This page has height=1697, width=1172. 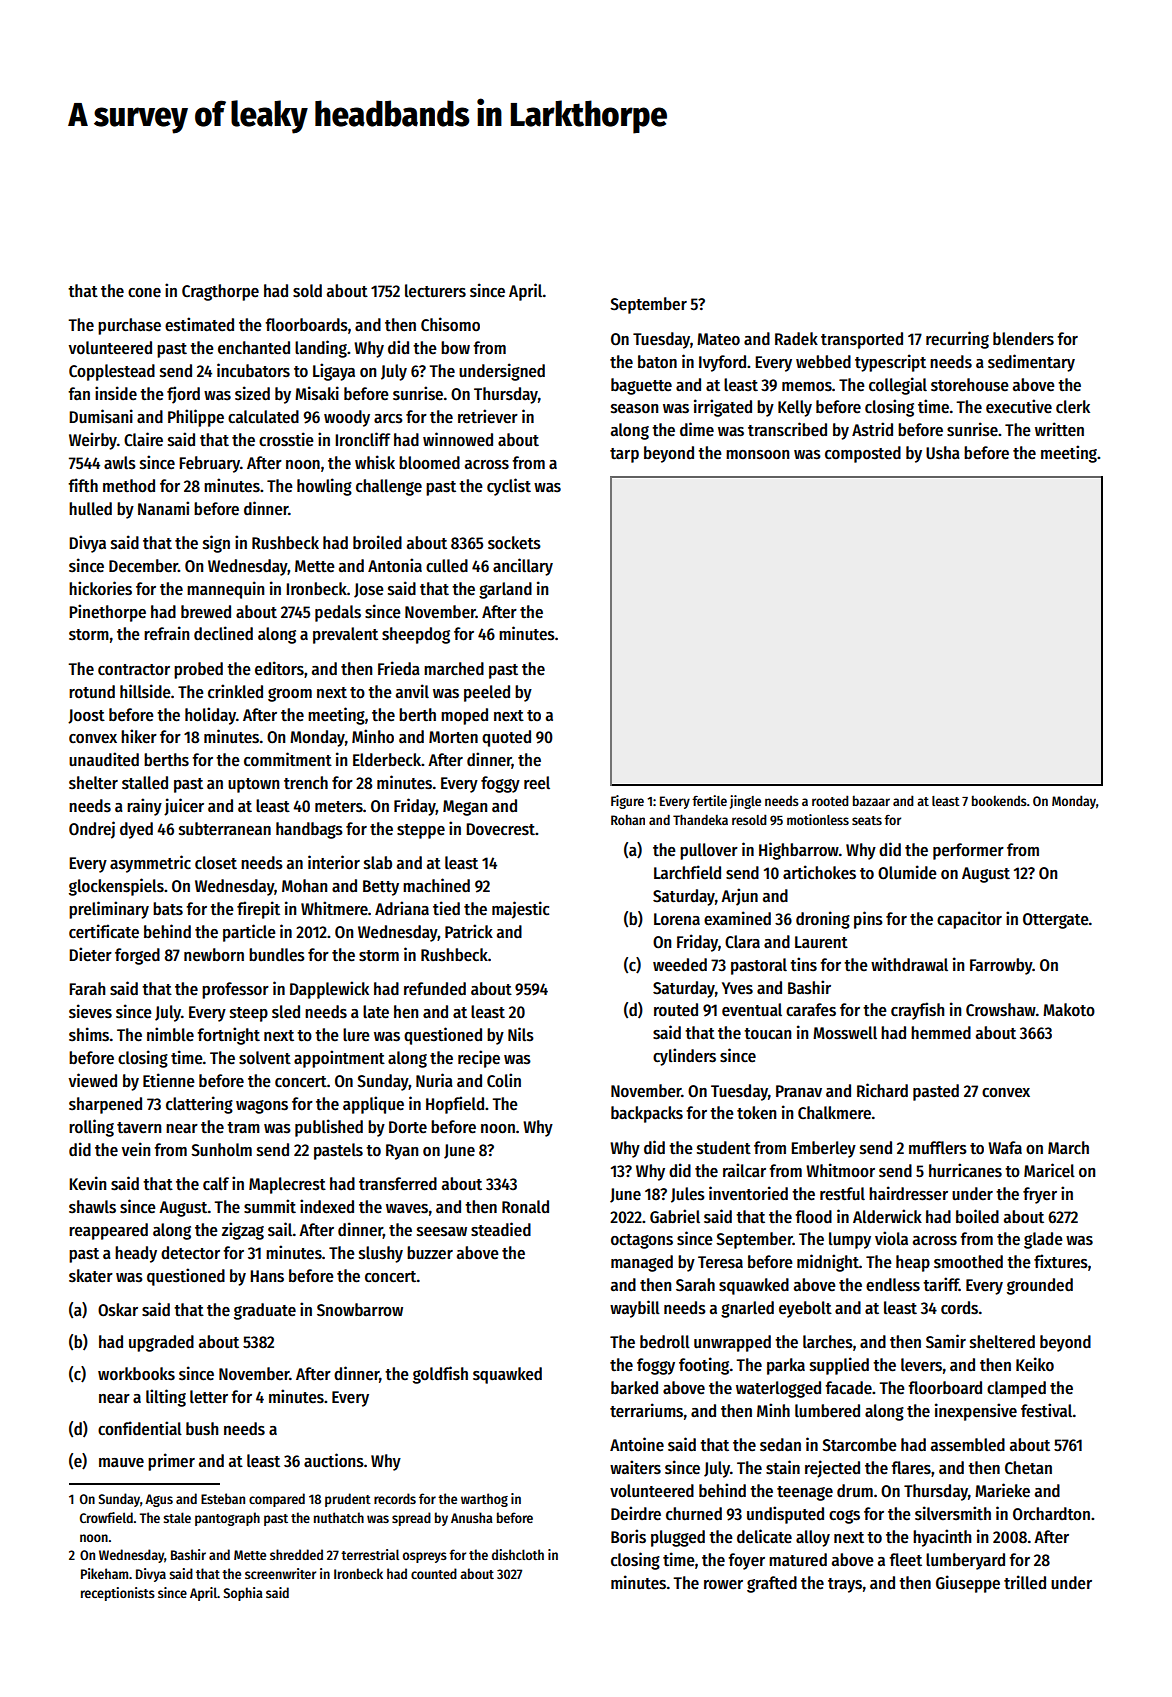 What do you see at coordinates (118, 1594) in the page?
I see `receptionists` at bounding box center [118, 1594].
